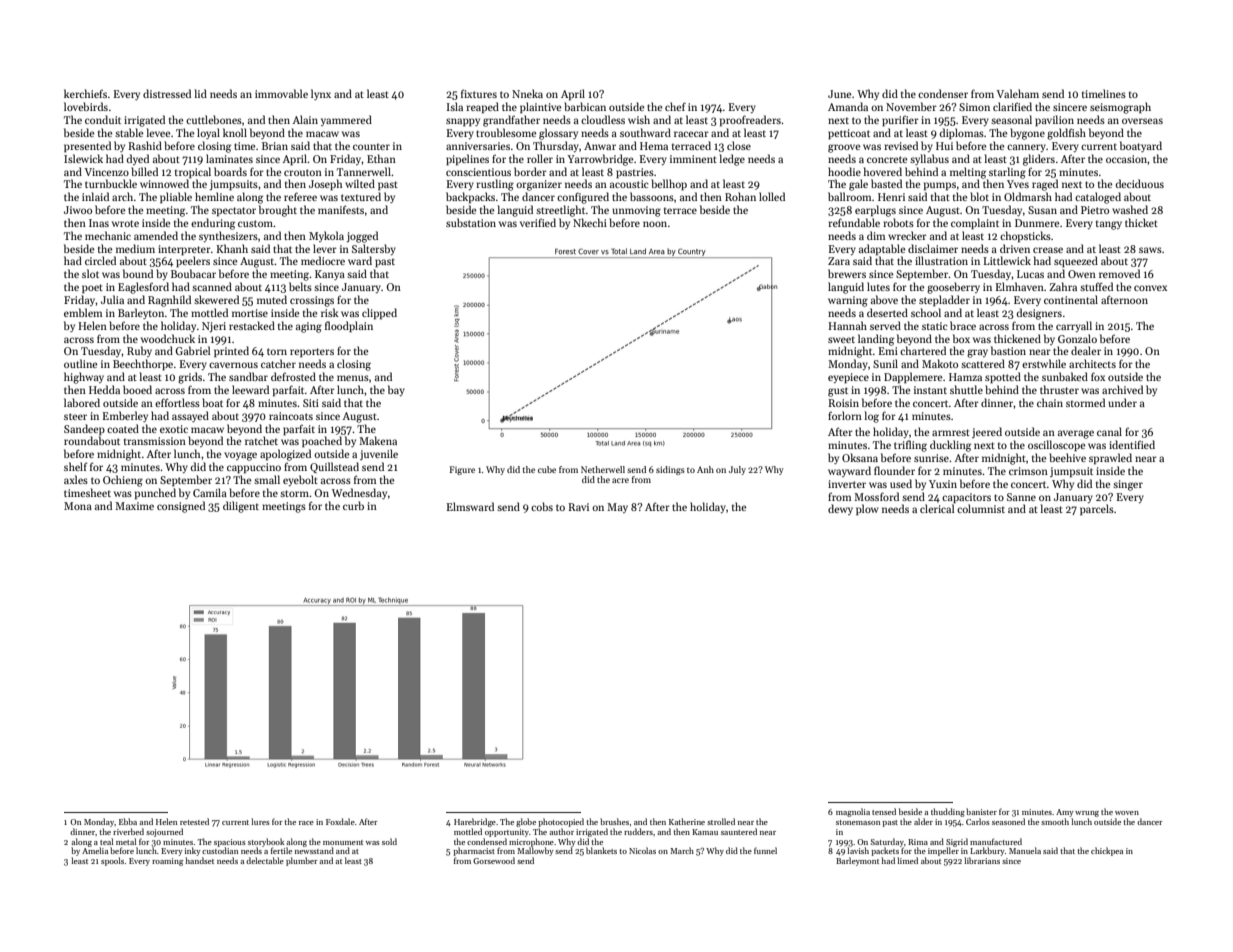 The image size is (1233, 952). What do you see at coordinates (389, 841) in the screenshot?
I see `sold` at bounding box center [389, 841].
